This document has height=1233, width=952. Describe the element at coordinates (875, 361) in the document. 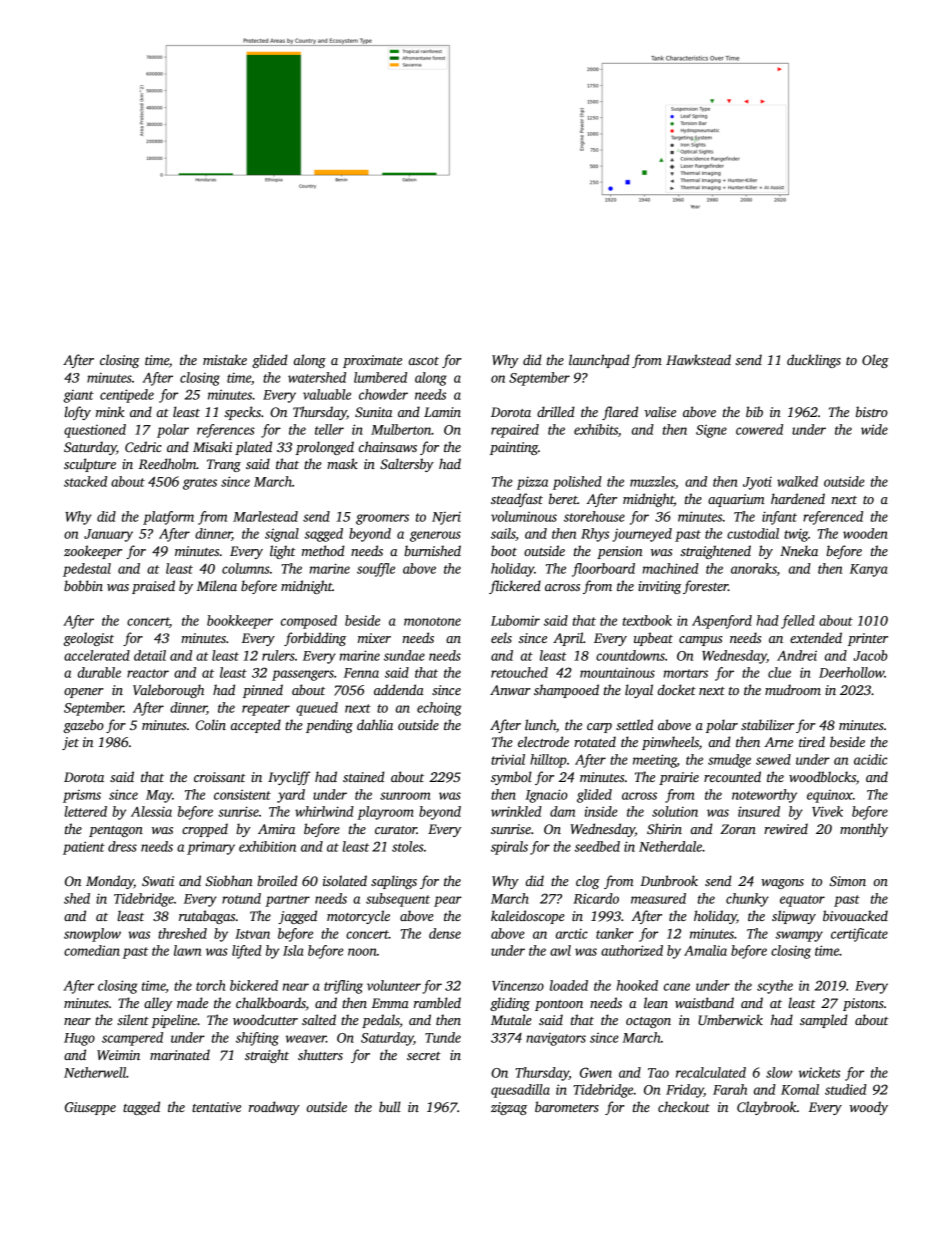

I see `Oleg` at that location.
